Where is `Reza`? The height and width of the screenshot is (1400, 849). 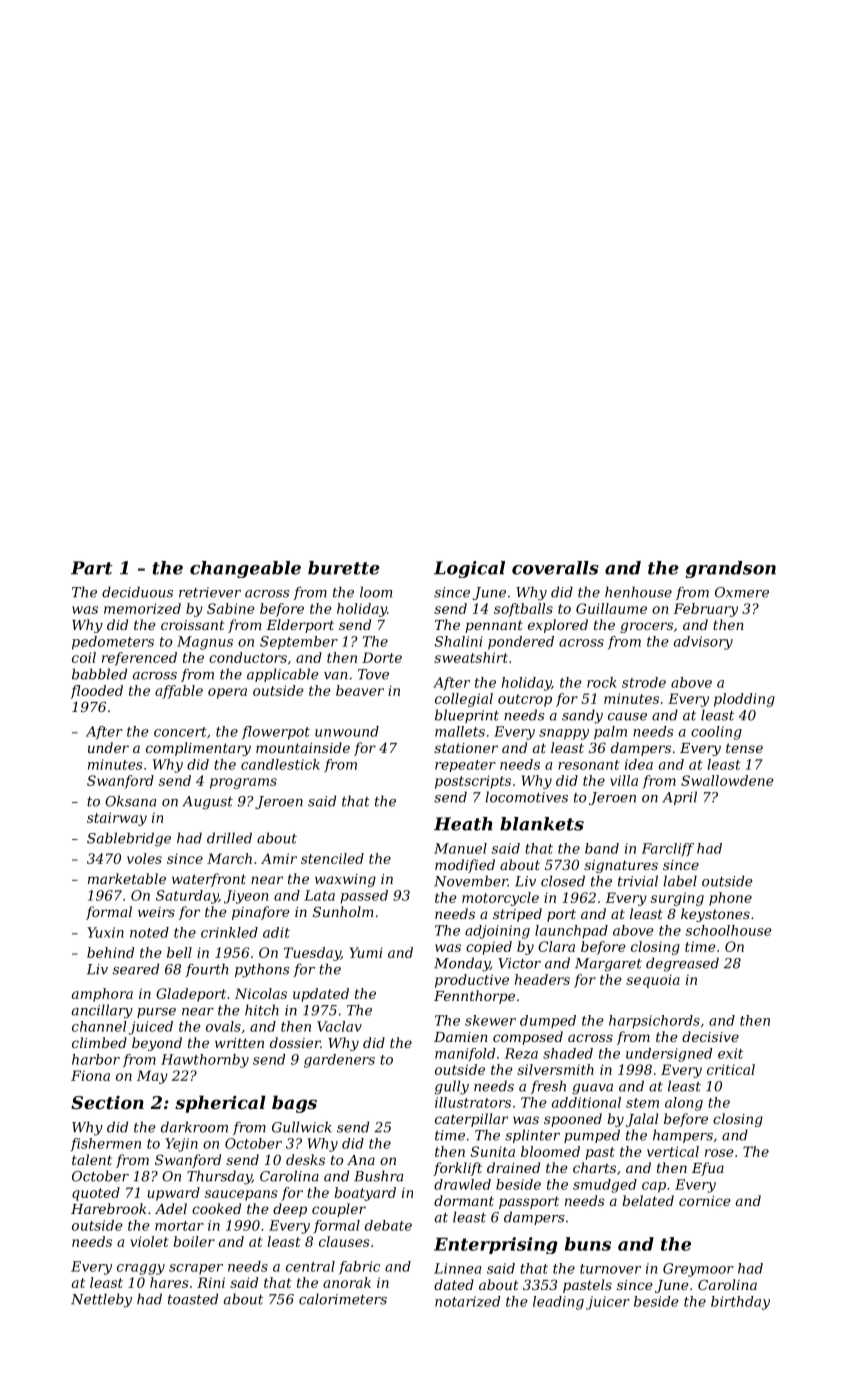
Reza is located at coordinates (521, 1053).
